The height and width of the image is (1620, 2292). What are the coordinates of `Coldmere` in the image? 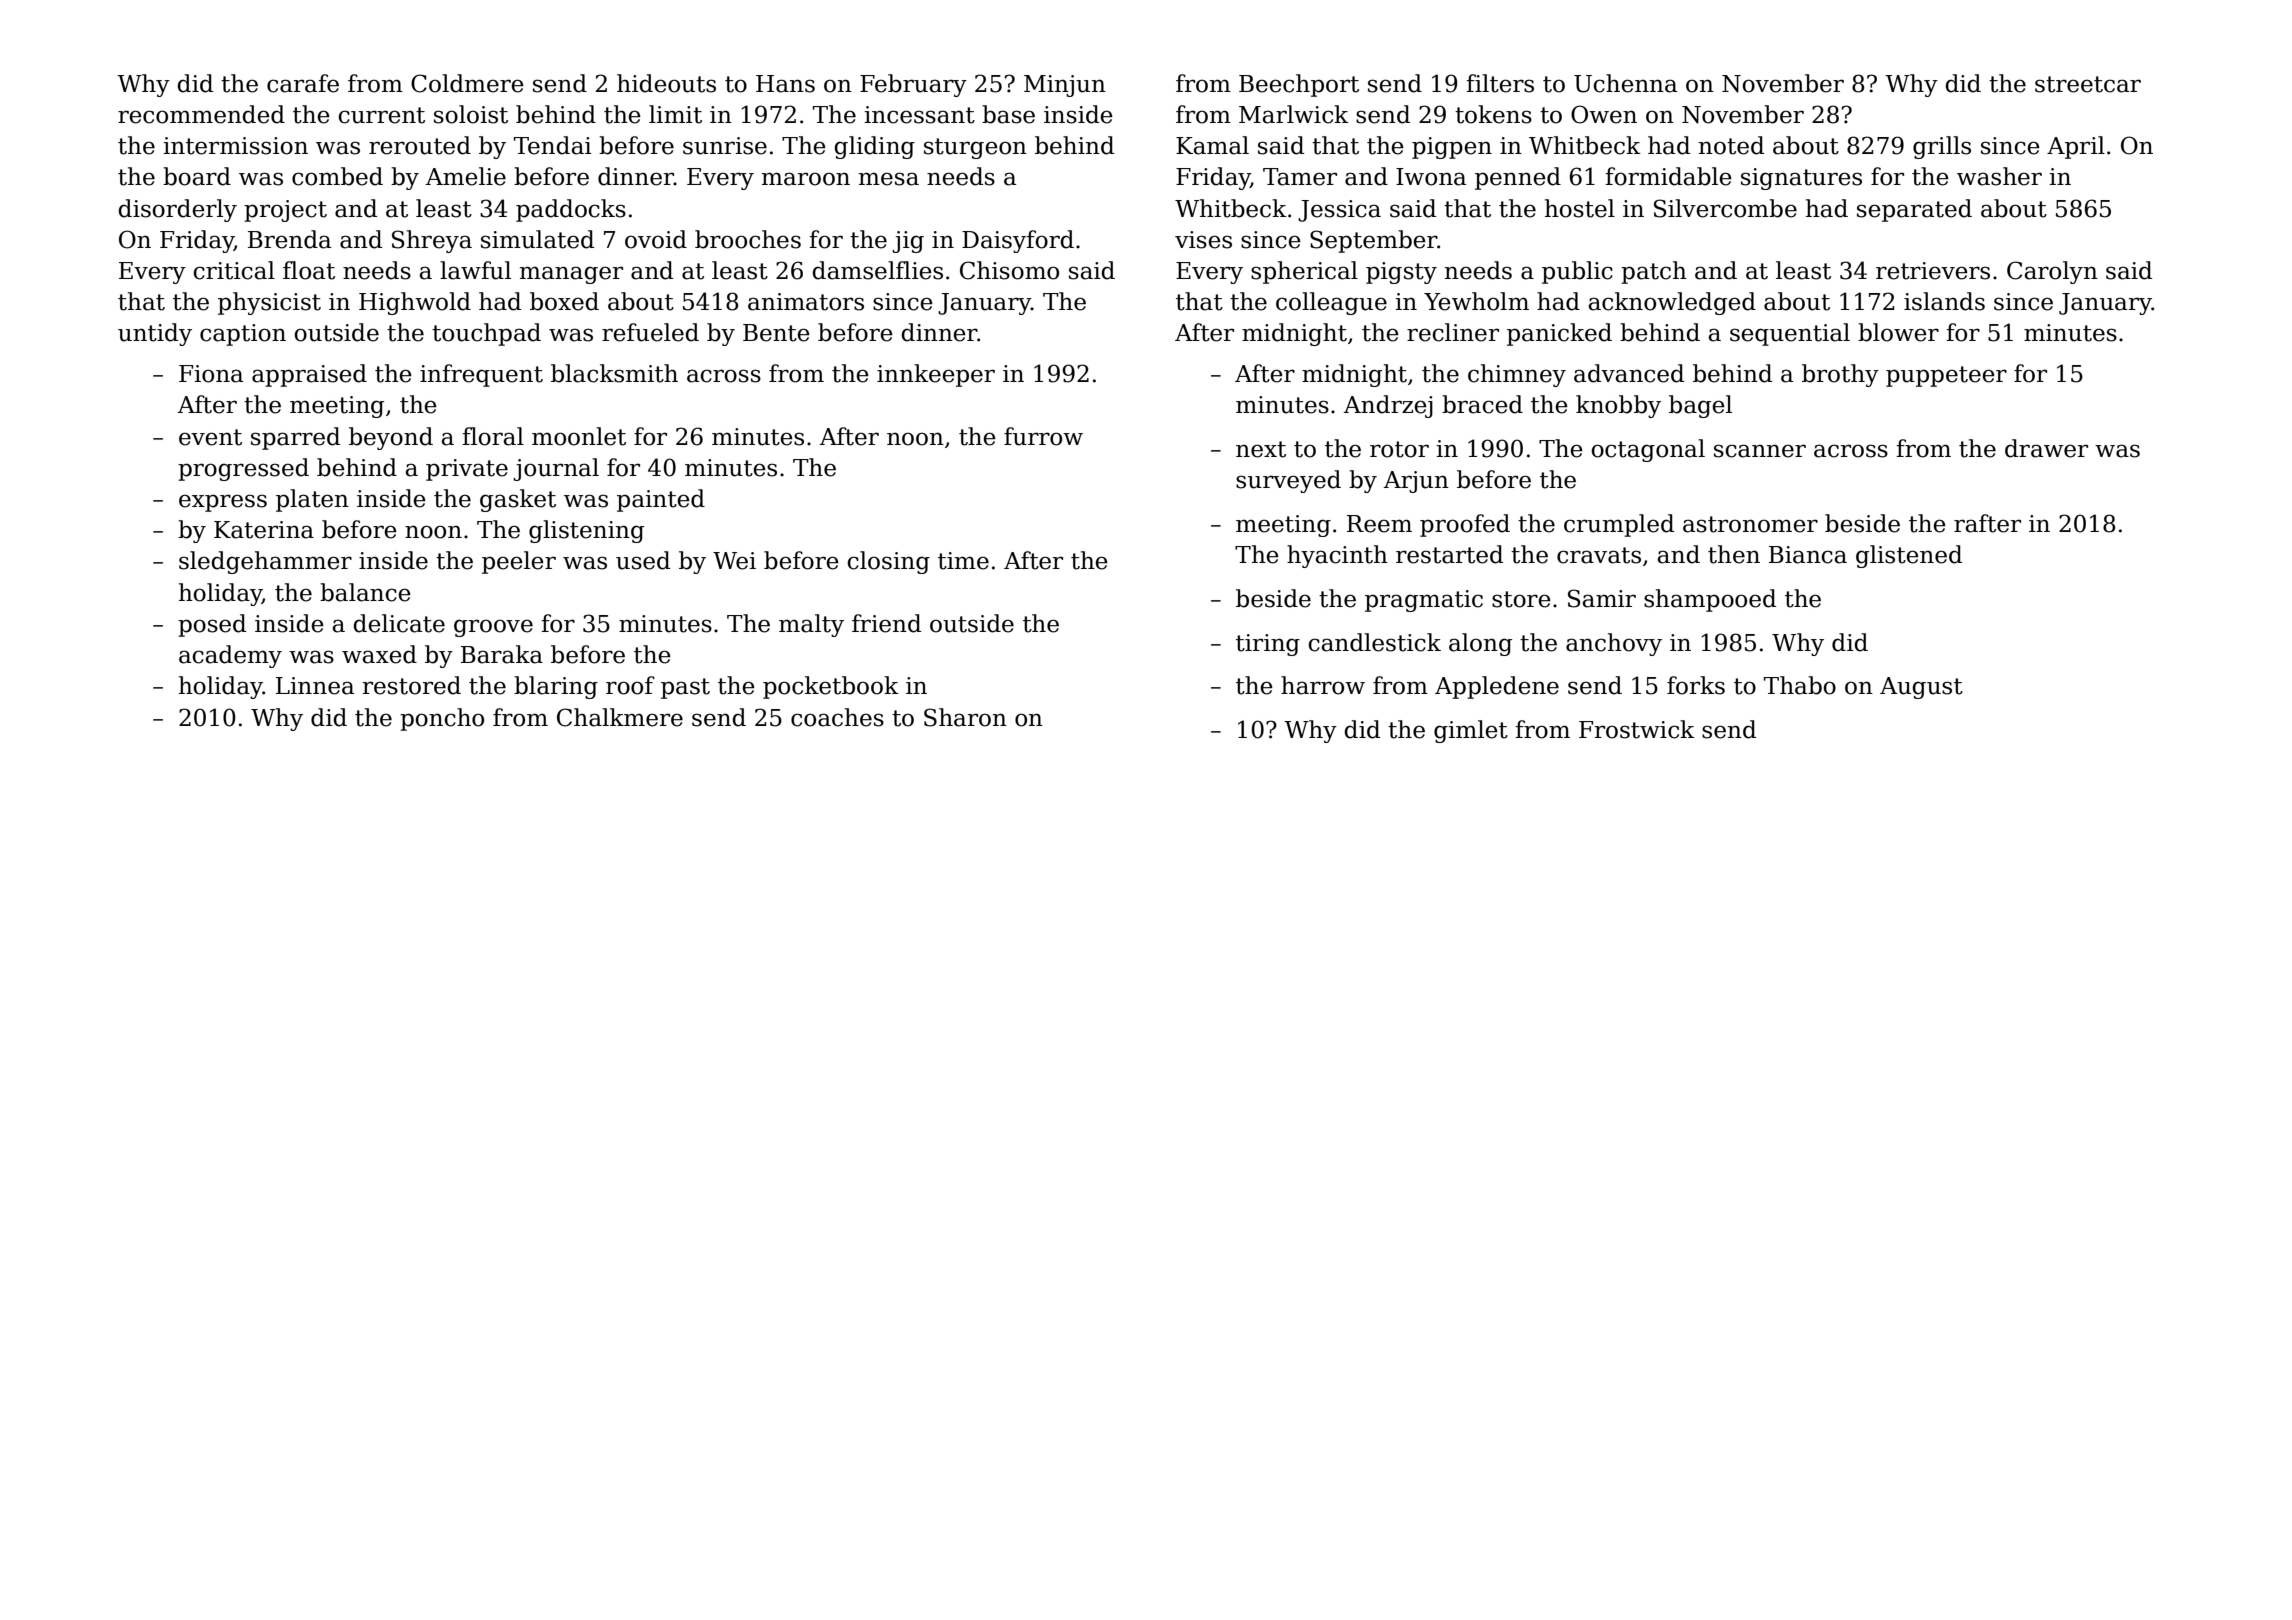 It's located at (467, 83).
